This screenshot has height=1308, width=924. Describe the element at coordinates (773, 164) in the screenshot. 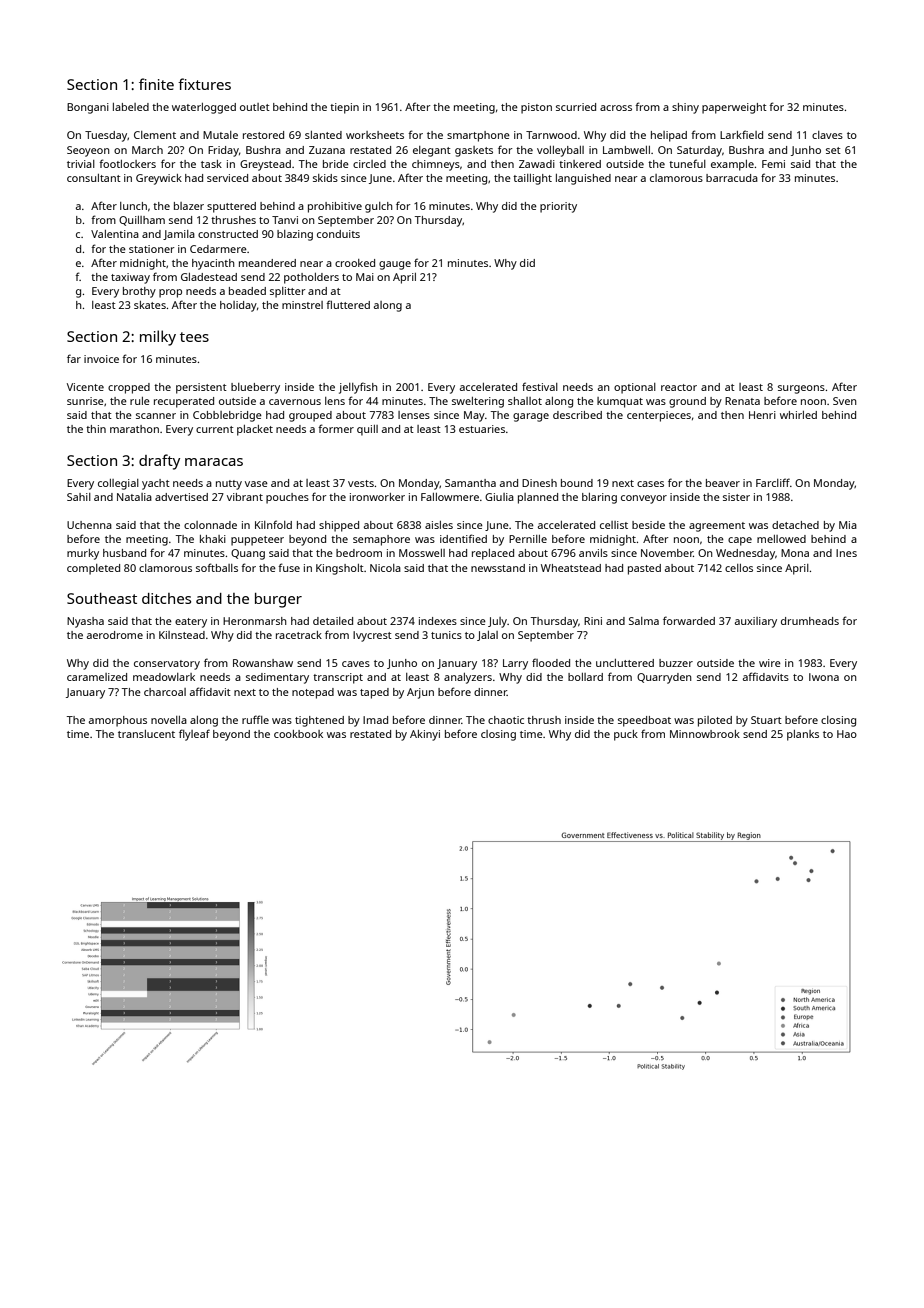

I see `Femi` at that location.
